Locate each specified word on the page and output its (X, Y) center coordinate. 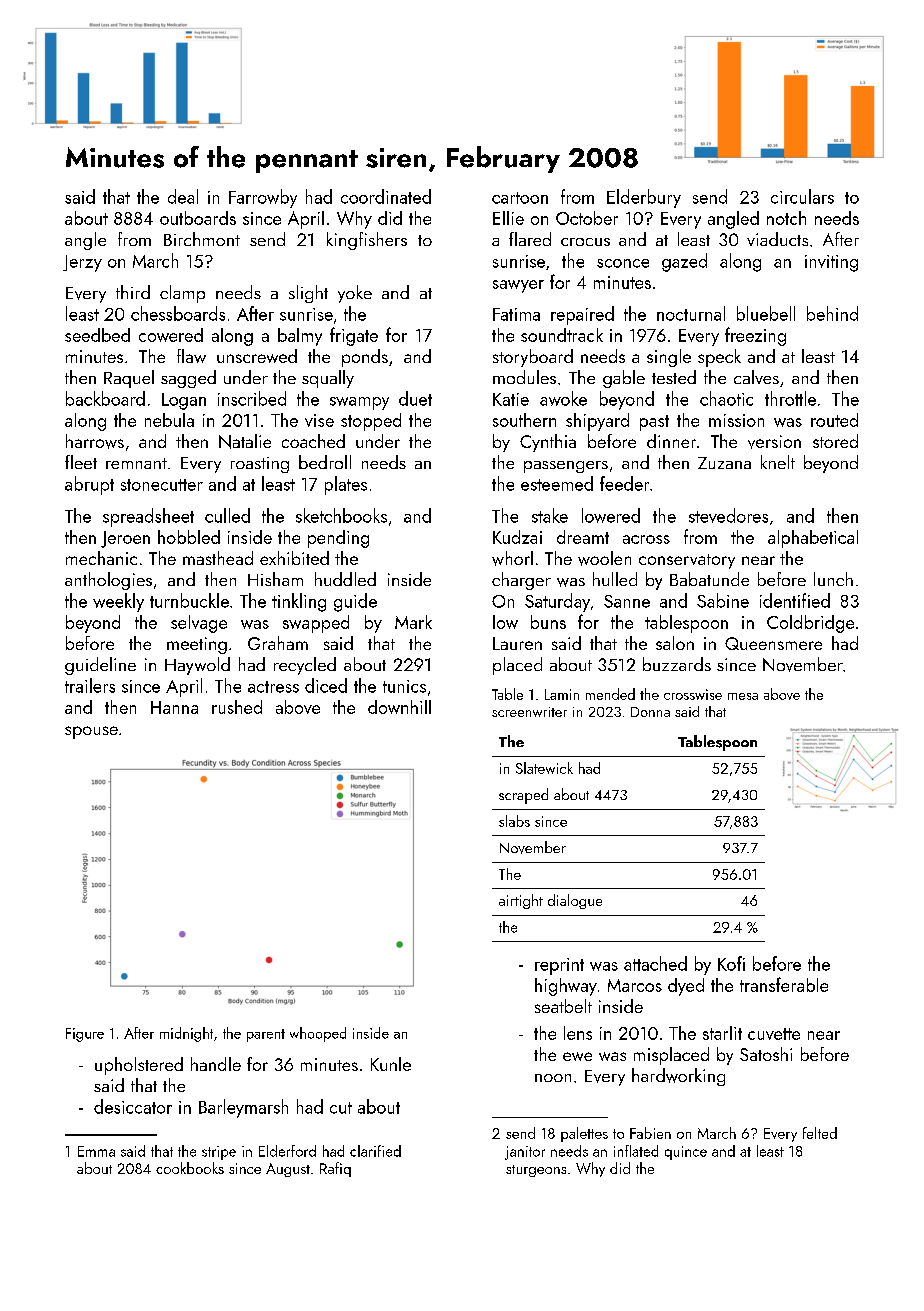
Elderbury (644, 198)
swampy (359, 403)
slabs (514, 821)
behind (832, 313)
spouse (91, 732)
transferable (784, 984)
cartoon (520, 198)
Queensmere (773, 643)
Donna (650, 712)
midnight (186, 1034)
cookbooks (190, 1168)
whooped (318, 1034)
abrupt (89, 485)
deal (183, 196)
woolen (604, 558)
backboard (105, 398)
